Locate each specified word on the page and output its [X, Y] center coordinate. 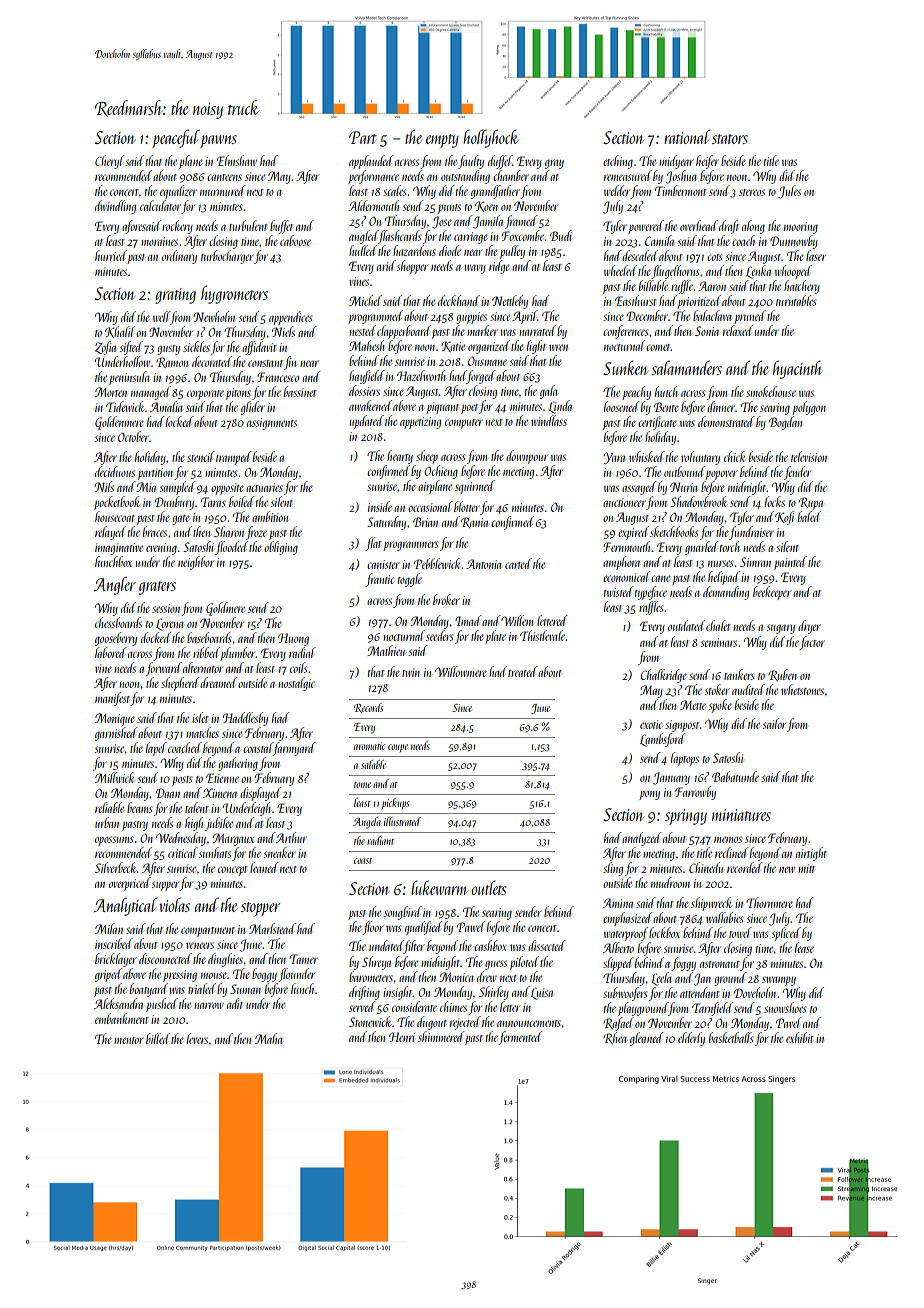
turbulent [248, 225]
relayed [110, 533]
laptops [685, 759]
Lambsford [663, 740]
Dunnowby [794, 242]
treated [523, 671]
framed [521, 222]
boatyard [149, 990]
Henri [402, 1037]
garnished [116, 734]
